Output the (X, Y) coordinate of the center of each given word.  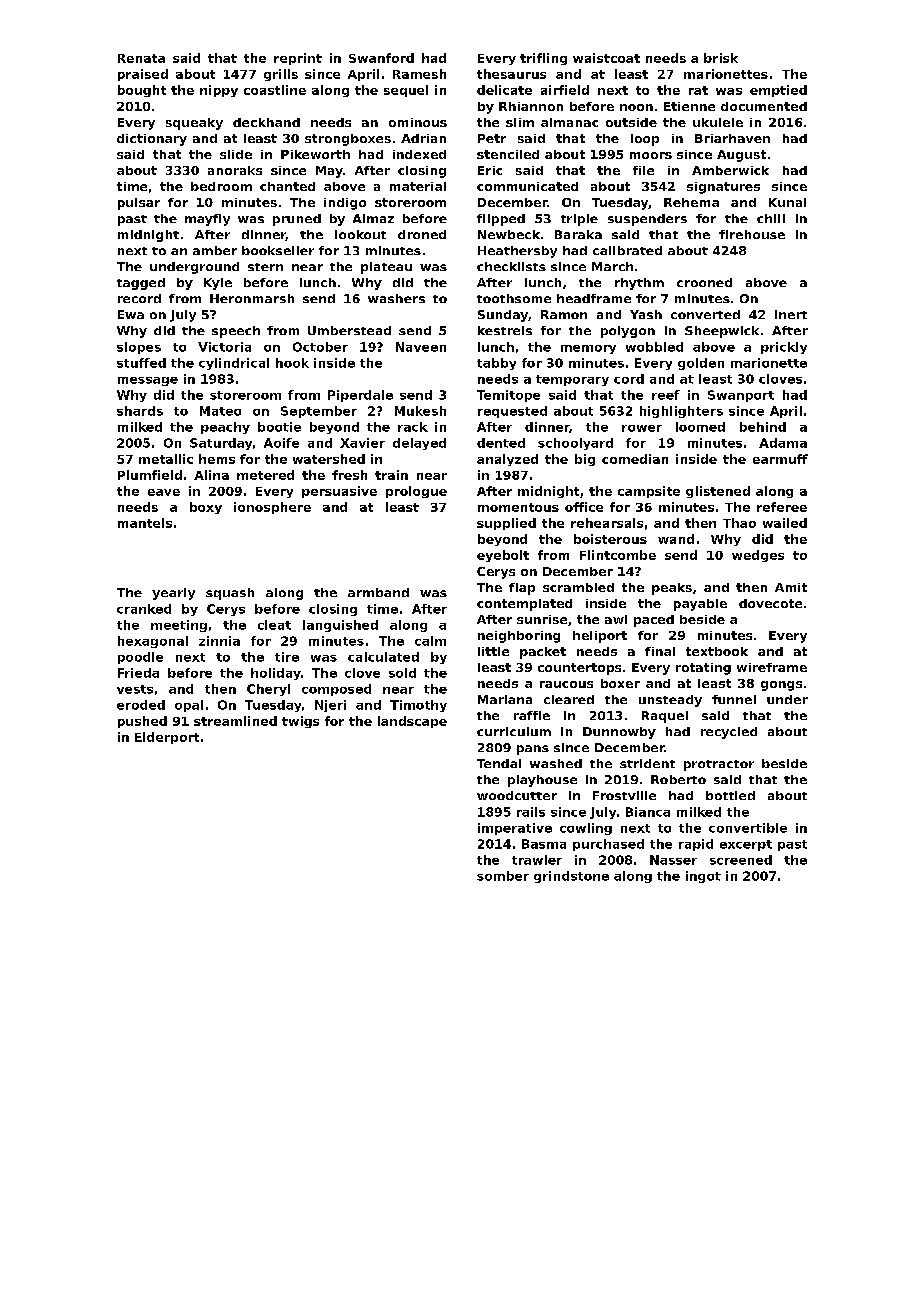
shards (140, 411)
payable (700, 605)
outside (631, 122)
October (320, 347)
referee (782, 507)
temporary (572, 380)
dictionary (152, 140)
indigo (345, 204)
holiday (276, 674)
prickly (784, 348)
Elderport (167, 738)
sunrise (542, 619)
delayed (419, 444)
